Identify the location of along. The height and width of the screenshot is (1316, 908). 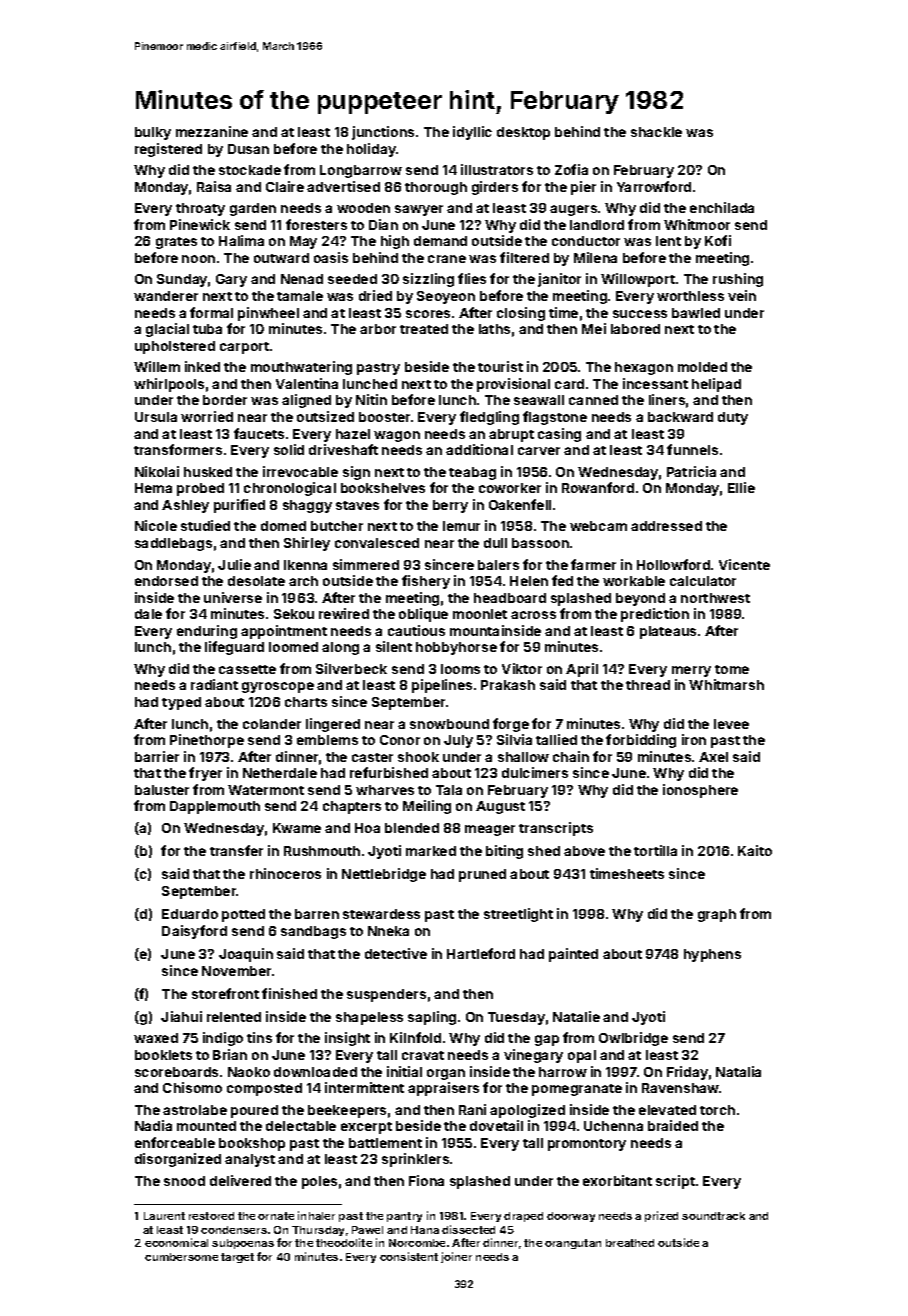
(340, 648).
